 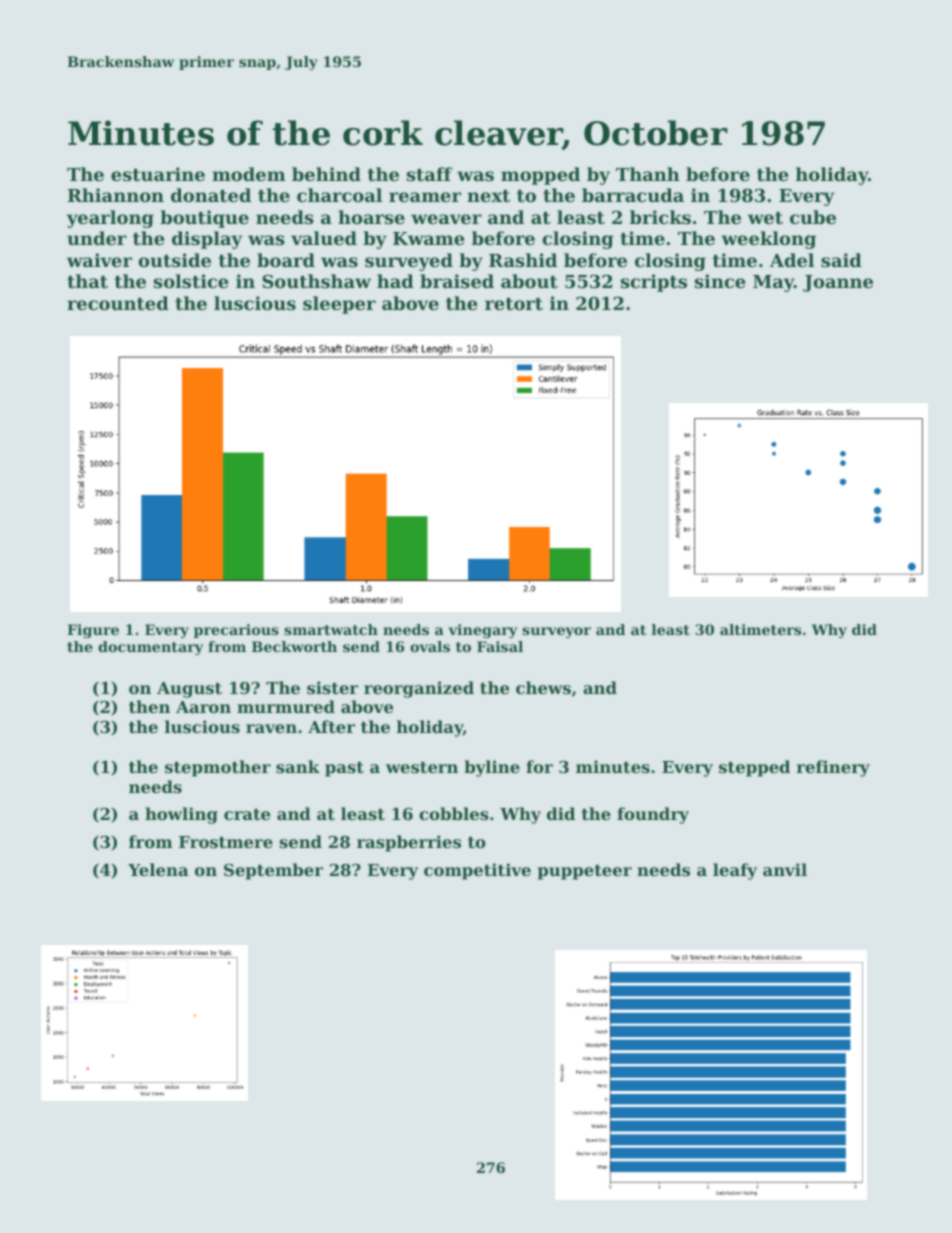 I want to click on Figure, so click(x=93, y=631).
